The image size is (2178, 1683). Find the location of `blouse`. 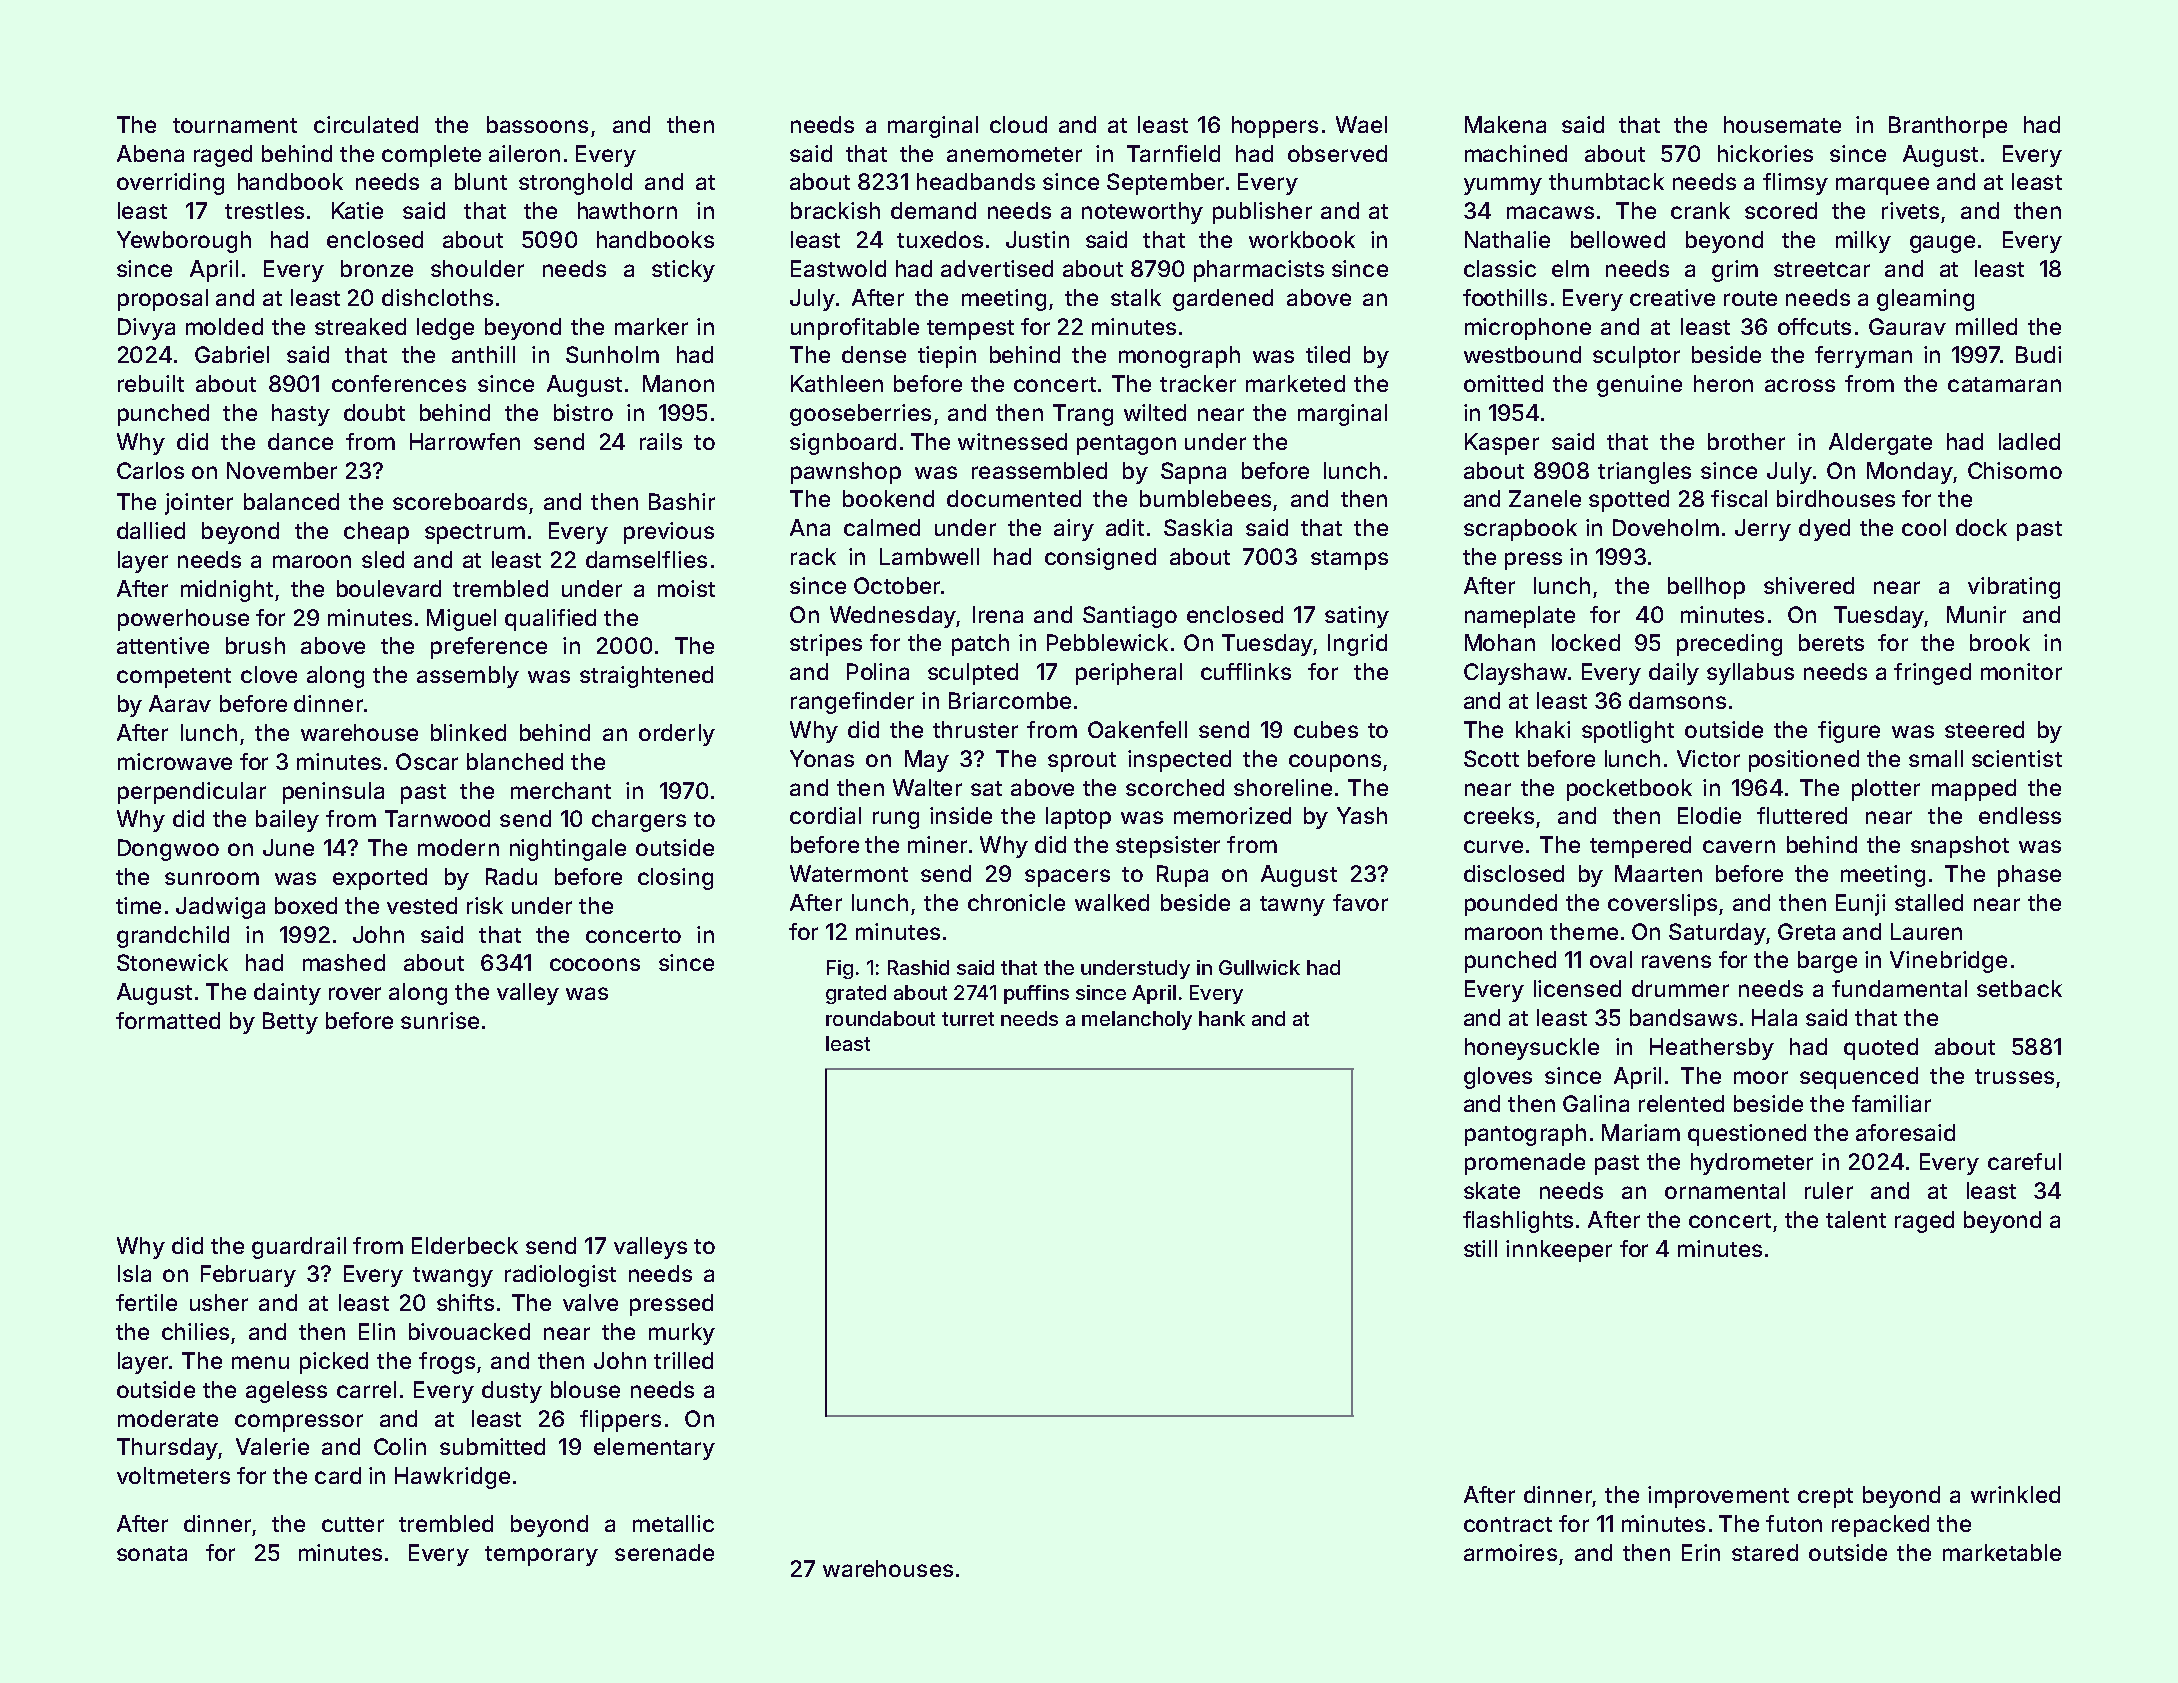

blouse is located at coordinates (585, 1389).
